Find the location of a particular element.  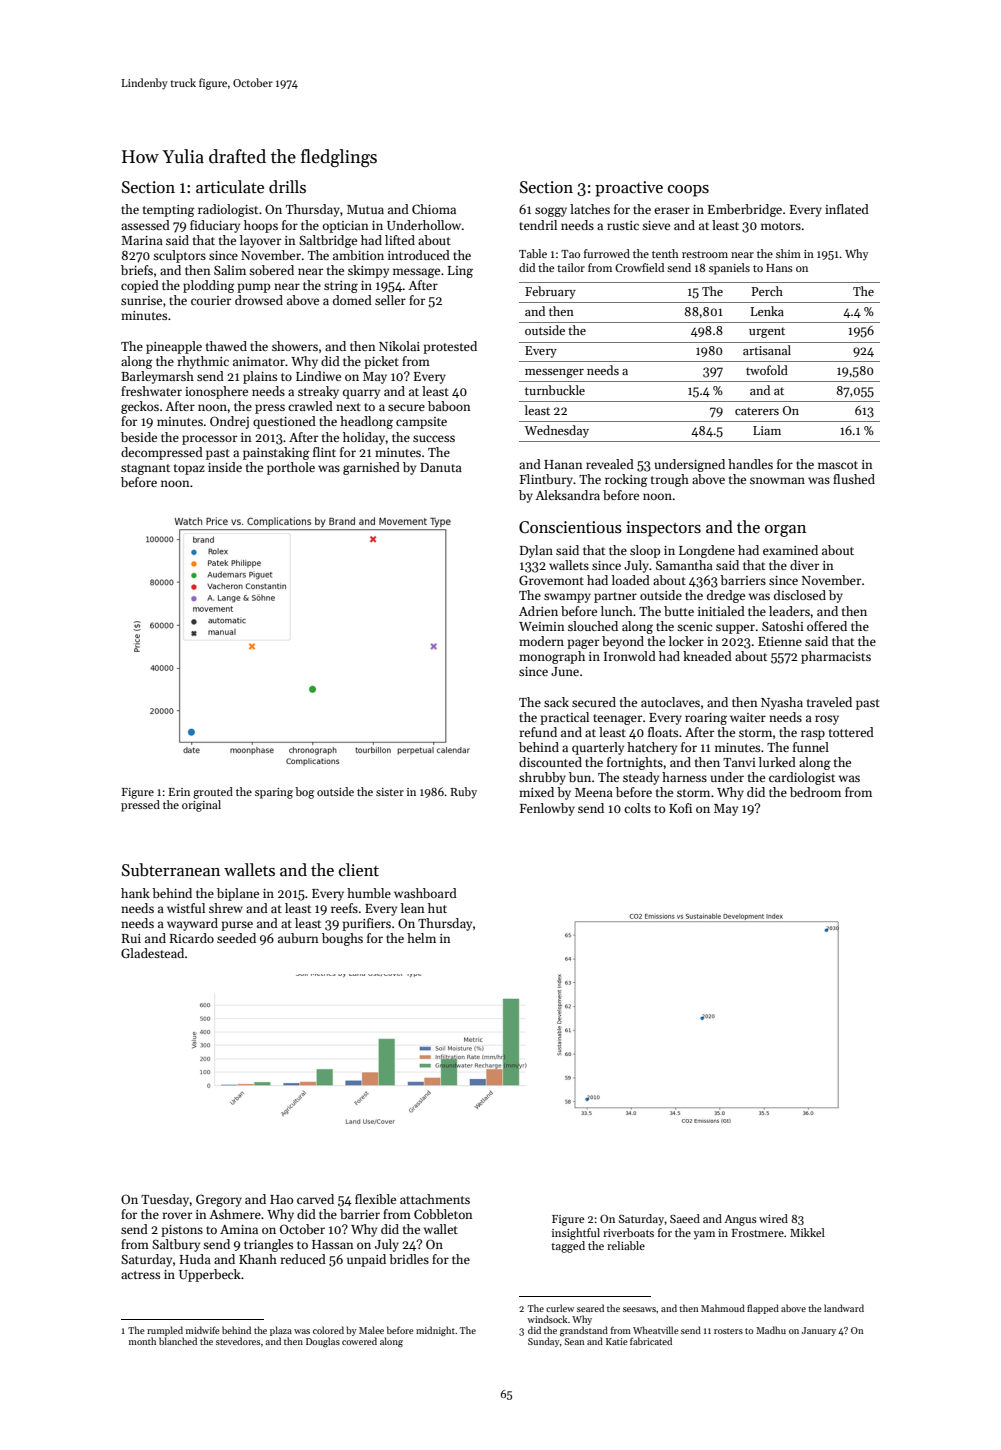

midnight is located at coordinates (435, 1331).
